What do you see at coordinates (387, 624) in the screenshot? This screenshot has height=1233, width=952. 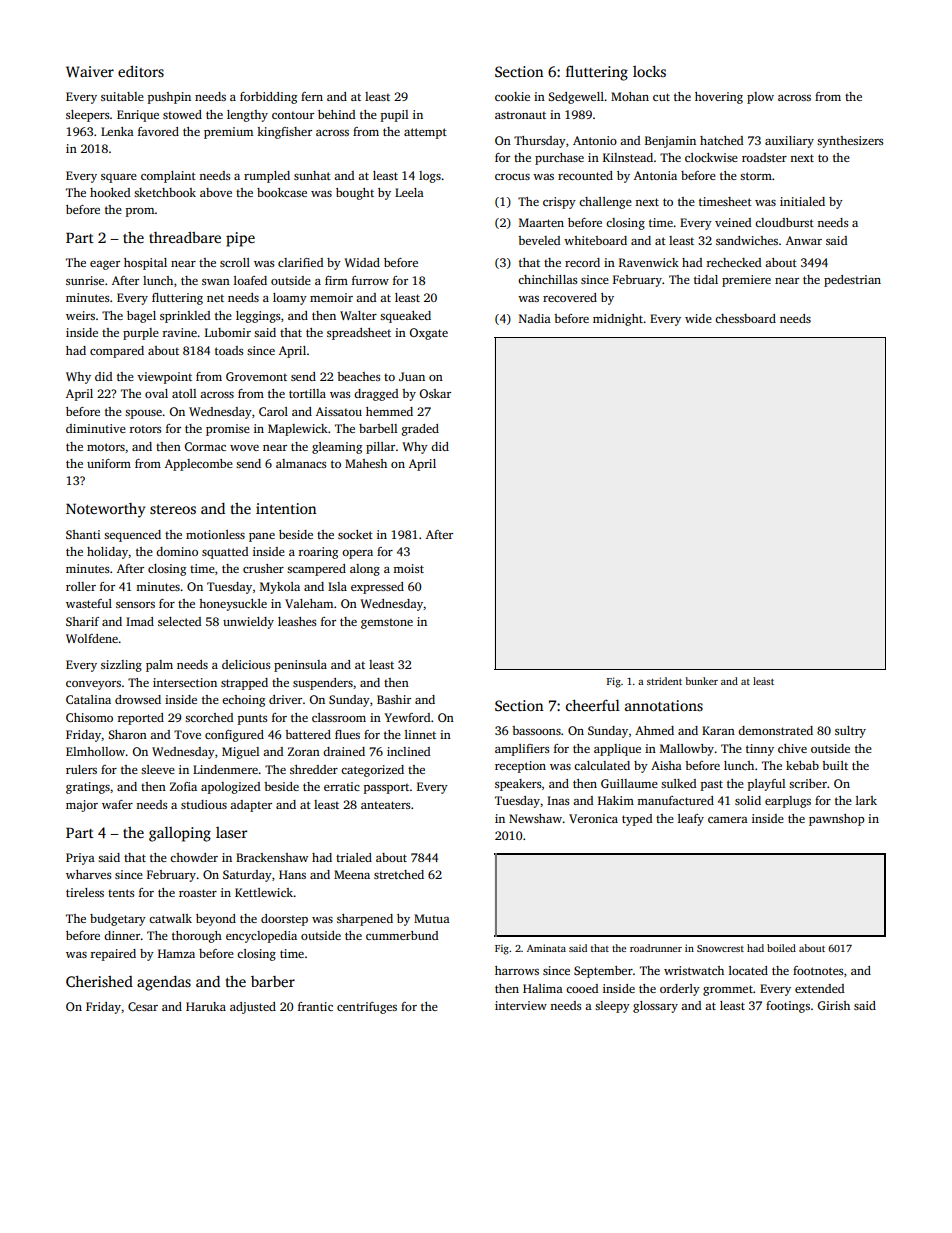 I see `gemstone` at bounding box center [387, 624].
